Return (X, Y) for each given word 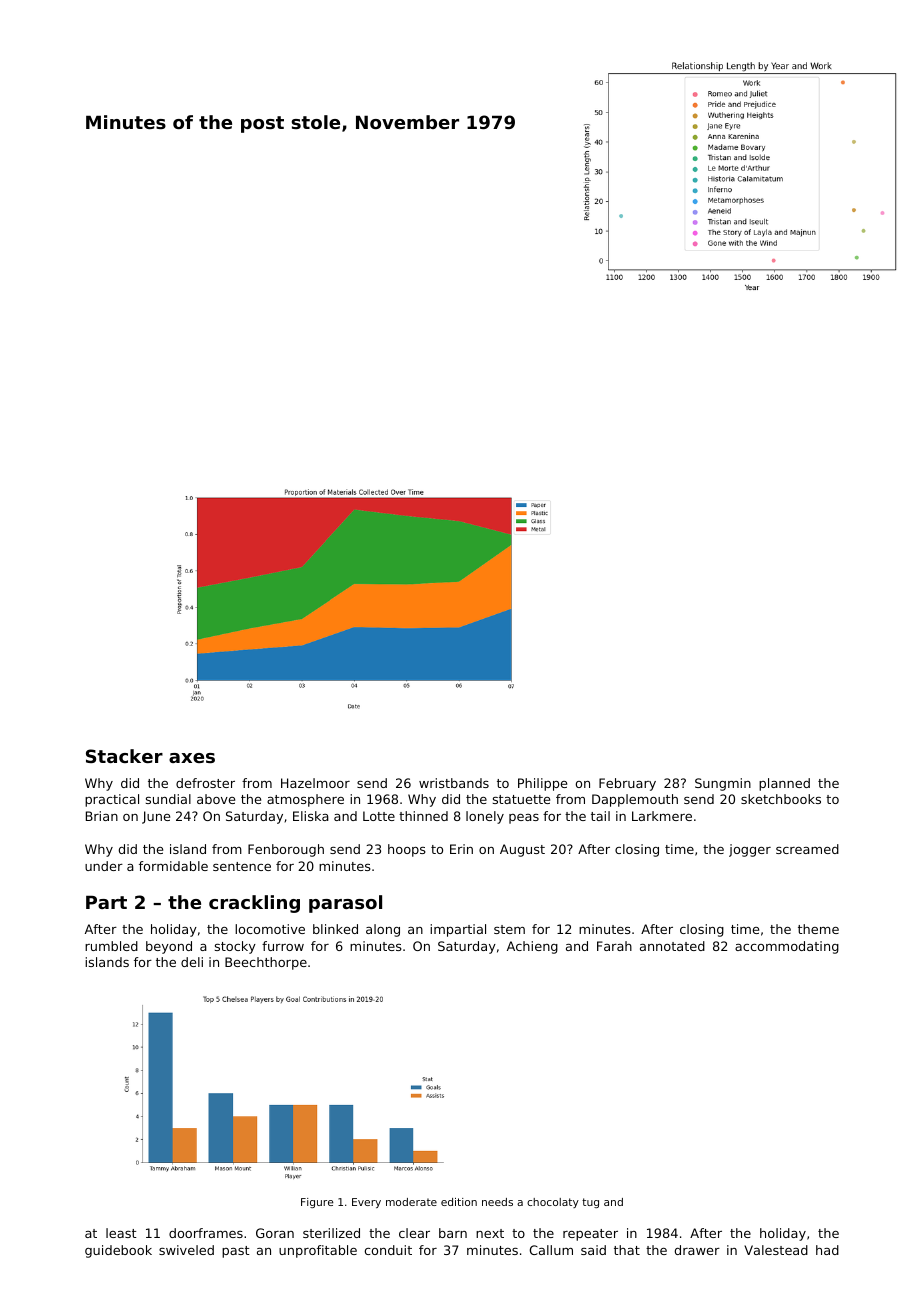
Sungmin (723, 784)
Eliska (311, 816)
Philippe (542, 784)
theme (818, 929)
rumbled (111, 946)
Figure (317, 1203)
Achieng (532, 947)
